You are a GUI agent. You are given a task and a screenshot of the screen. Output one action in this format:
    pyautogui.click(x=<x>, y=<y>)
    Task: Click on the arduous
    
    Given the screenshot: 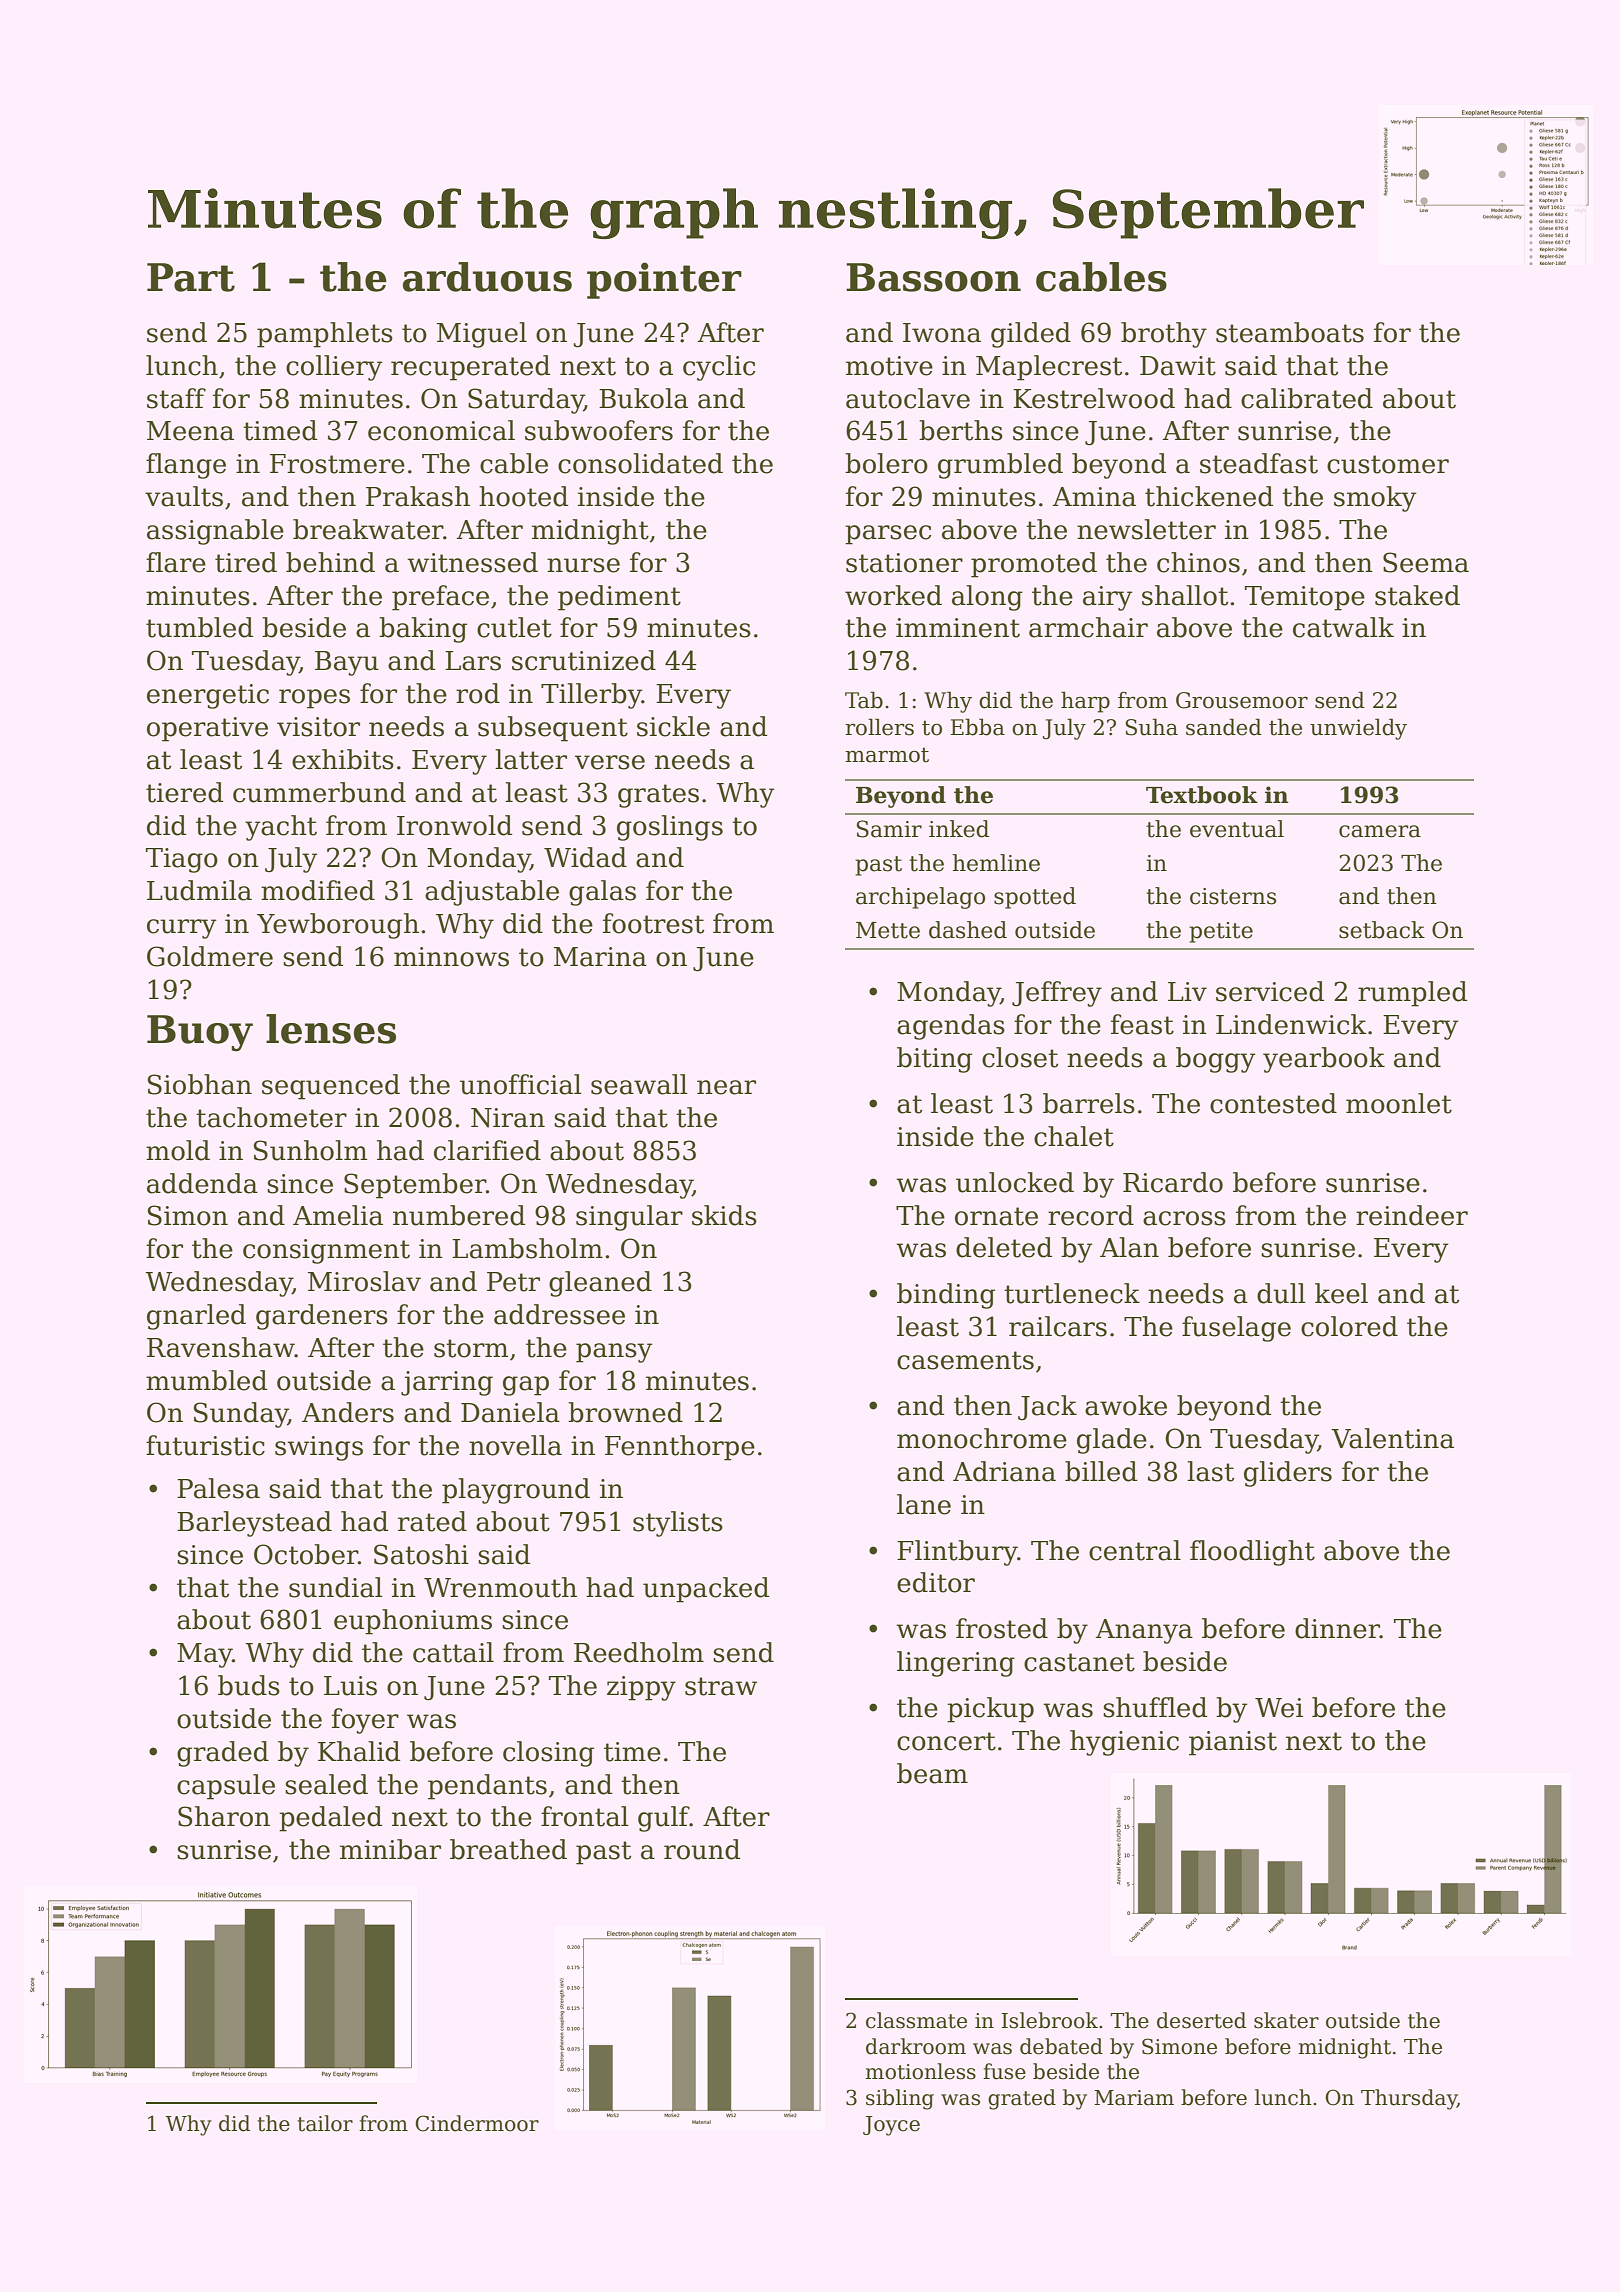 What is the action you would take?
    pyautogui.click(x=487, y=277)
